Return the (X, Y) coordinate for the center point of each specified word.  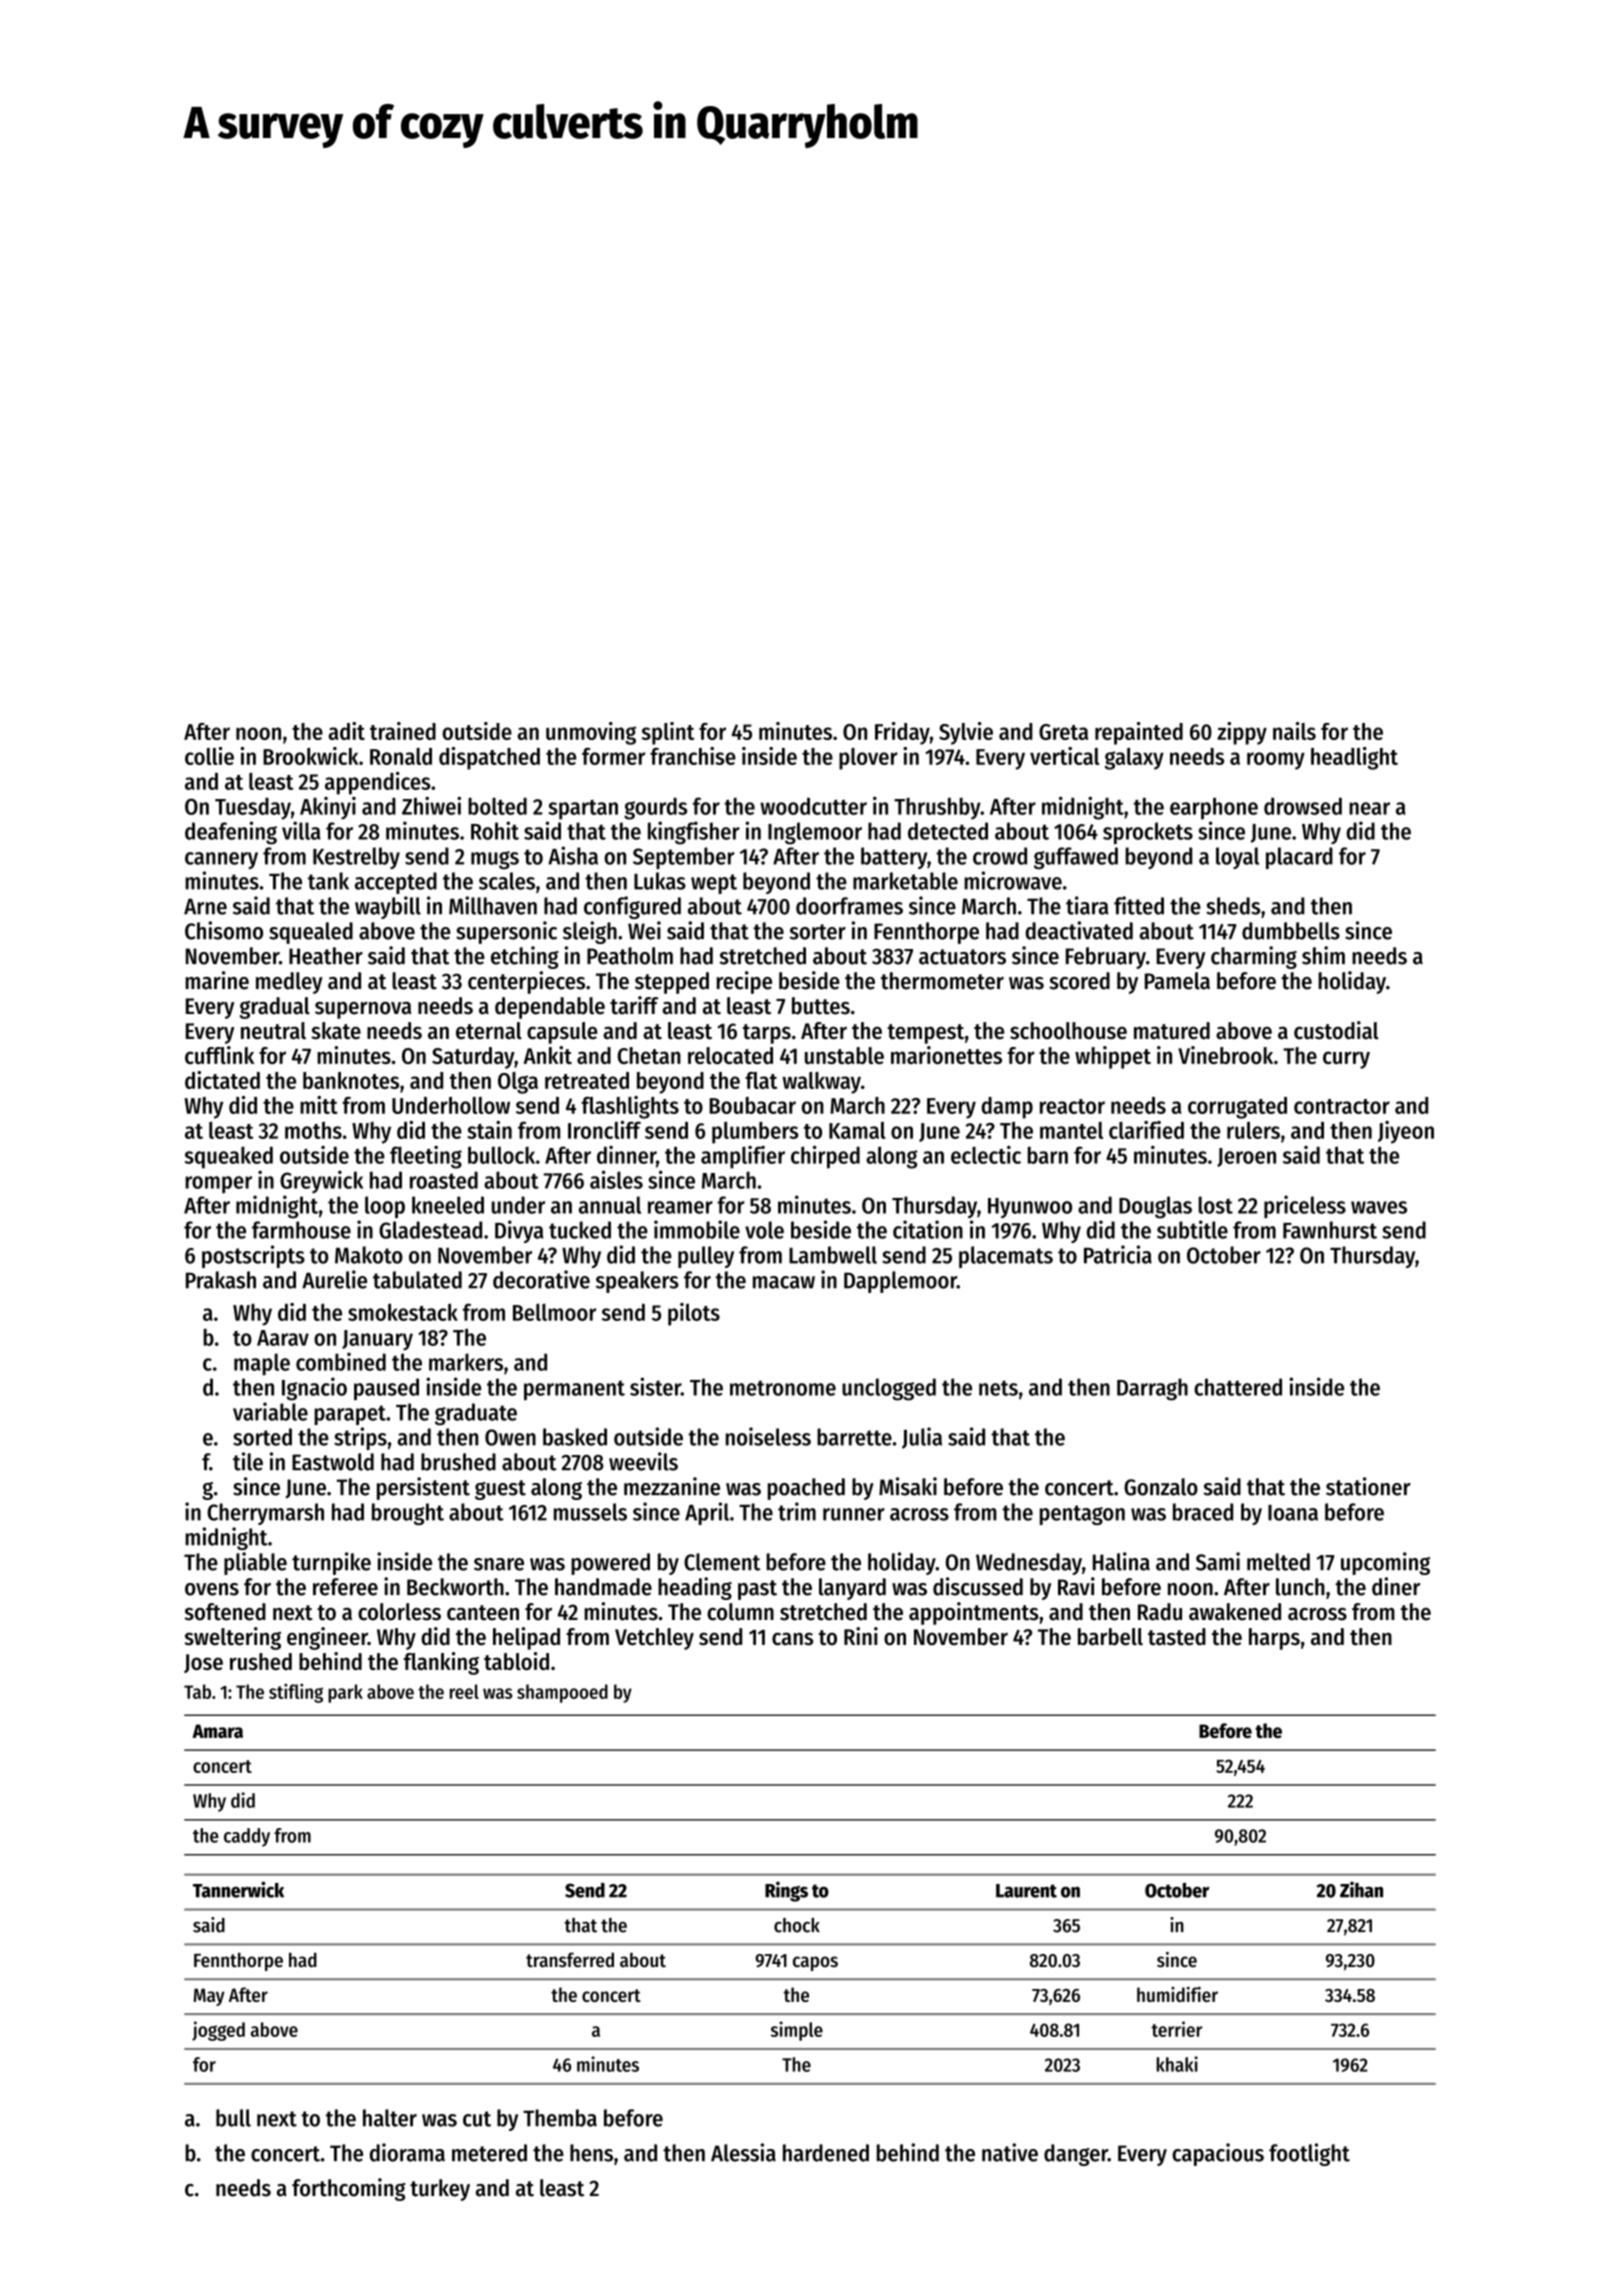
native (1010, 2152)
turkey (440, 2190)
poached (806, 1489)
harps (1274, 1639)
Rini (861, 1636)
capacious (1218, 2154)
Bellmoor (554, 1312)
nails (1294, 731)
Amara (217, 1731)
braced (1203, 1512)
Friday (902, 733)
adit (346, 731)
